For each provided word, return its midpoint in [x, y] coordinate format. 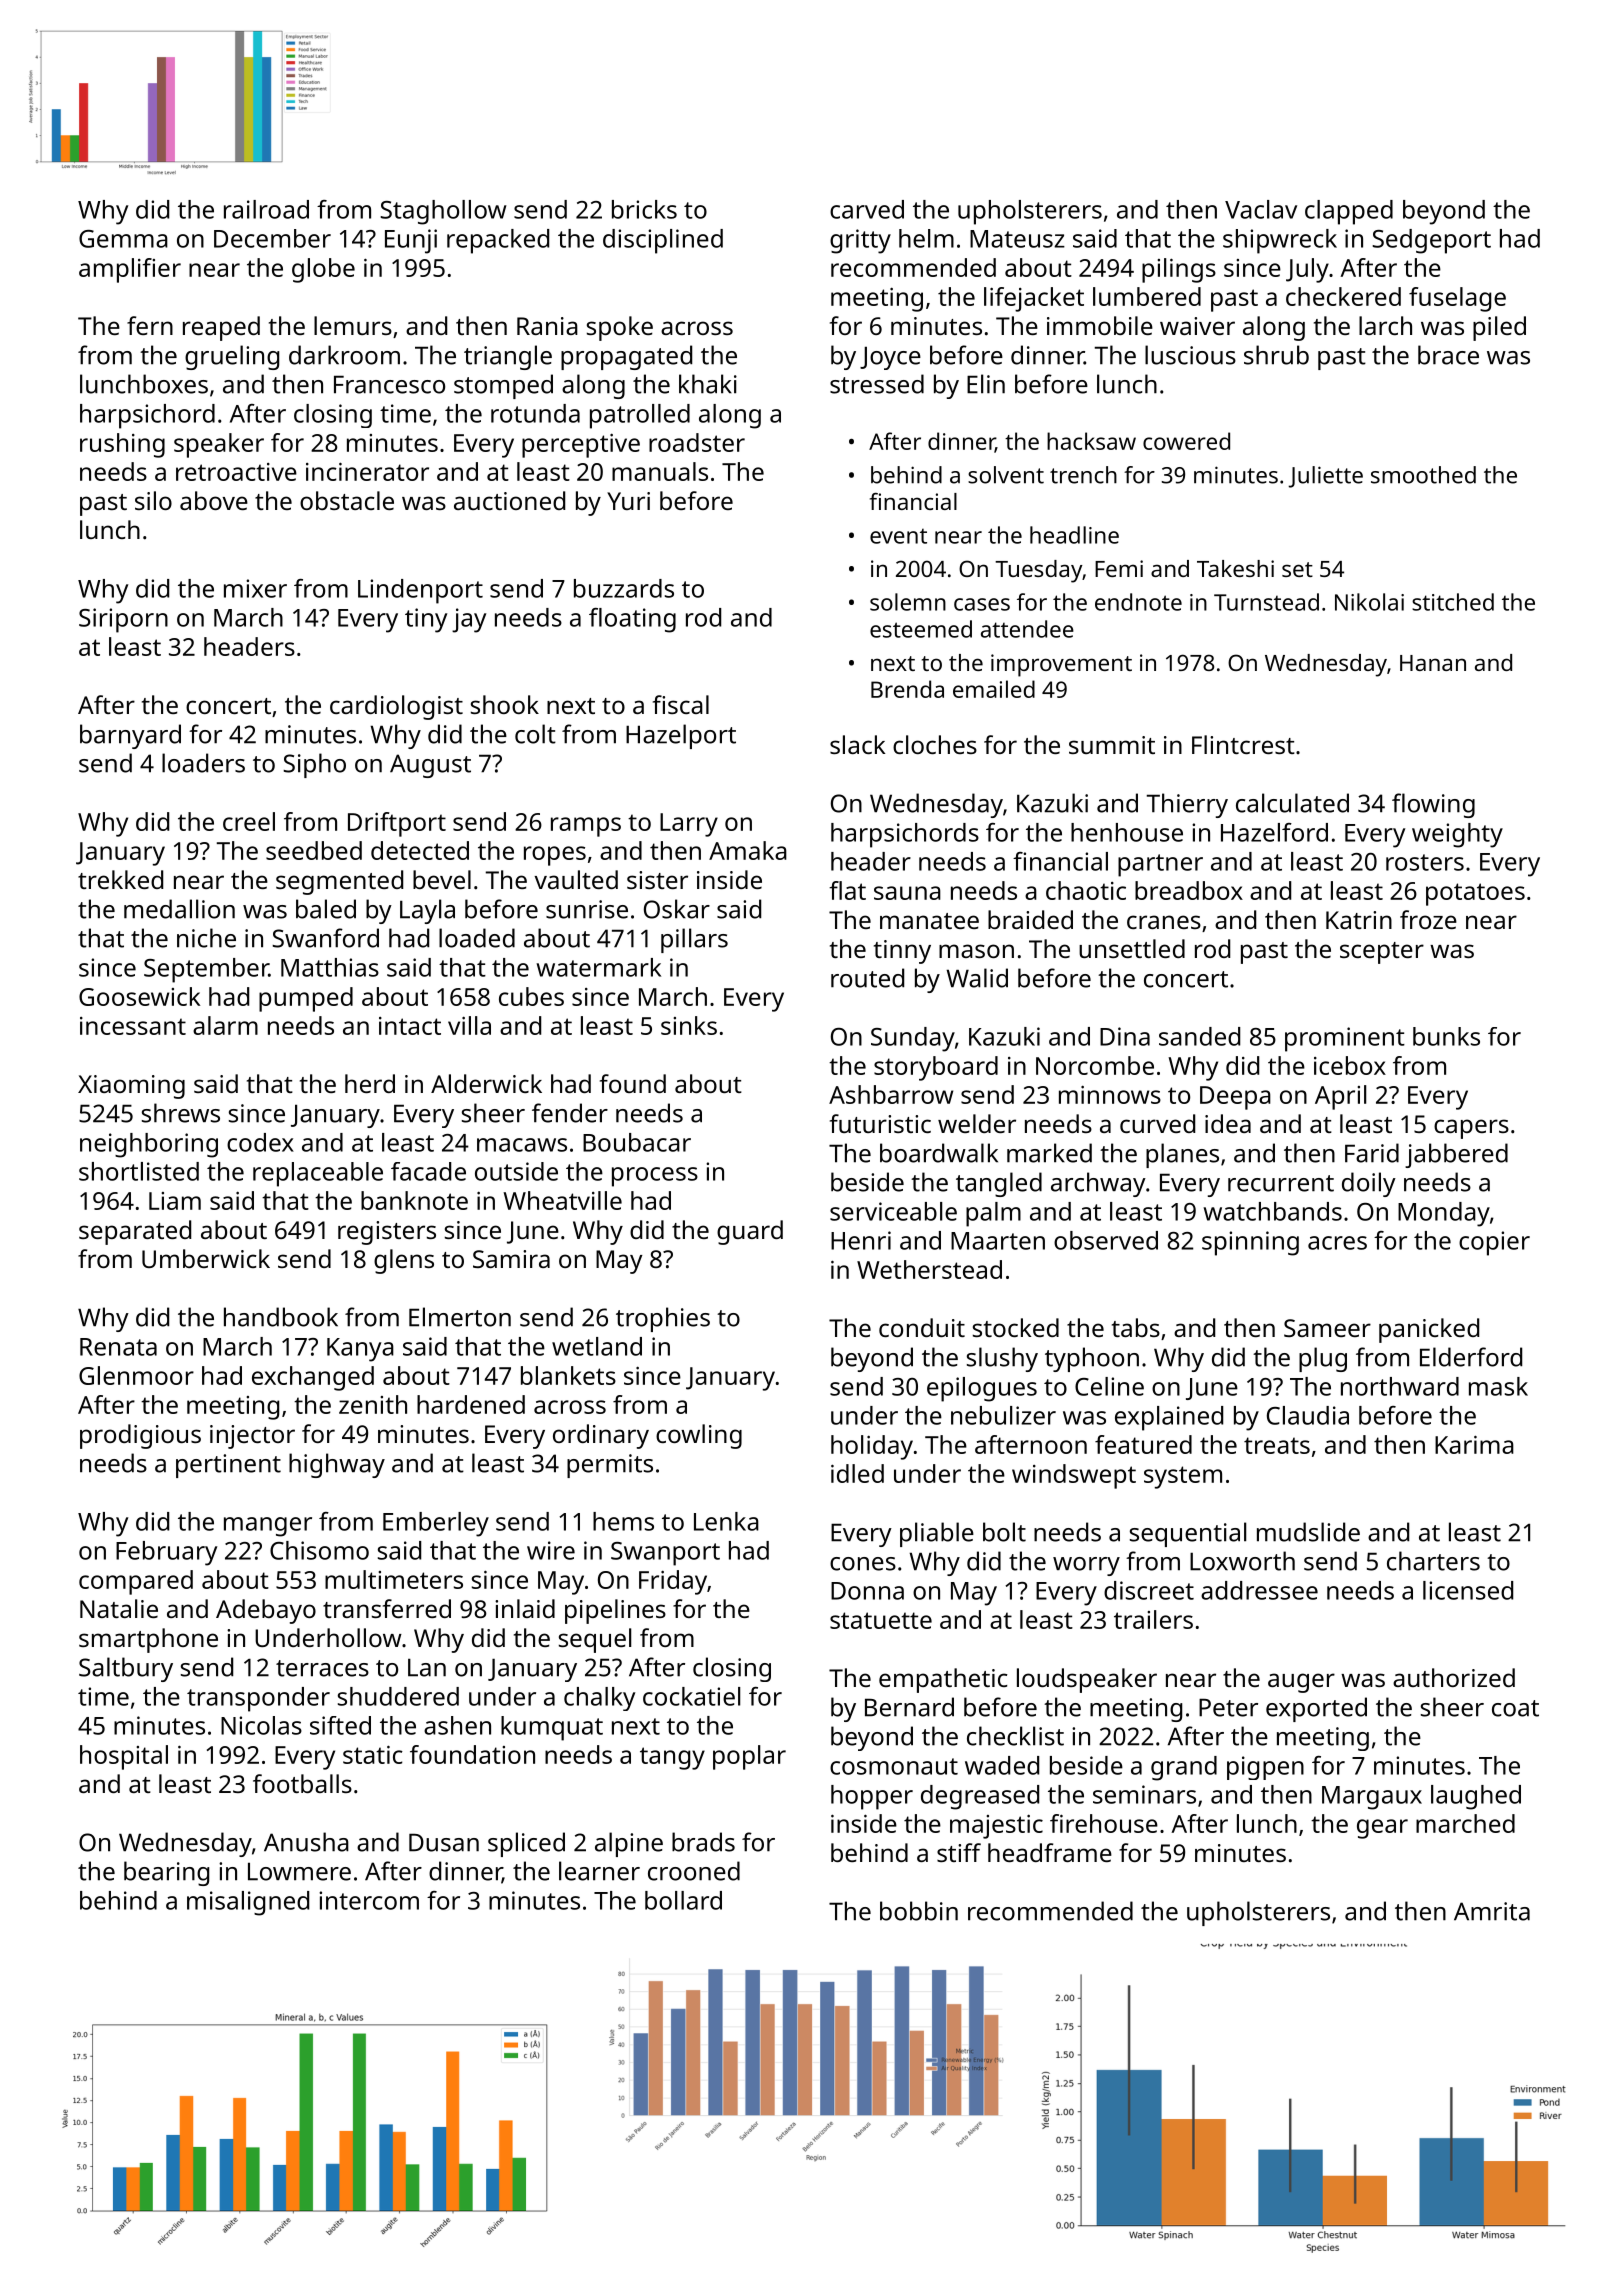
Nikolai [1369, 602]
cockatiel [691, 1696]
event [898, 536]
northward [1400, 1386]
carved [867, 209]
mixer [255, 588]
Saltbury [126, 1669]
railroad [266, 209]
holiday [872, 1447]
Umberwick [206, 1258]
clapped [1349, 212]
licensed [1468, 1590]
